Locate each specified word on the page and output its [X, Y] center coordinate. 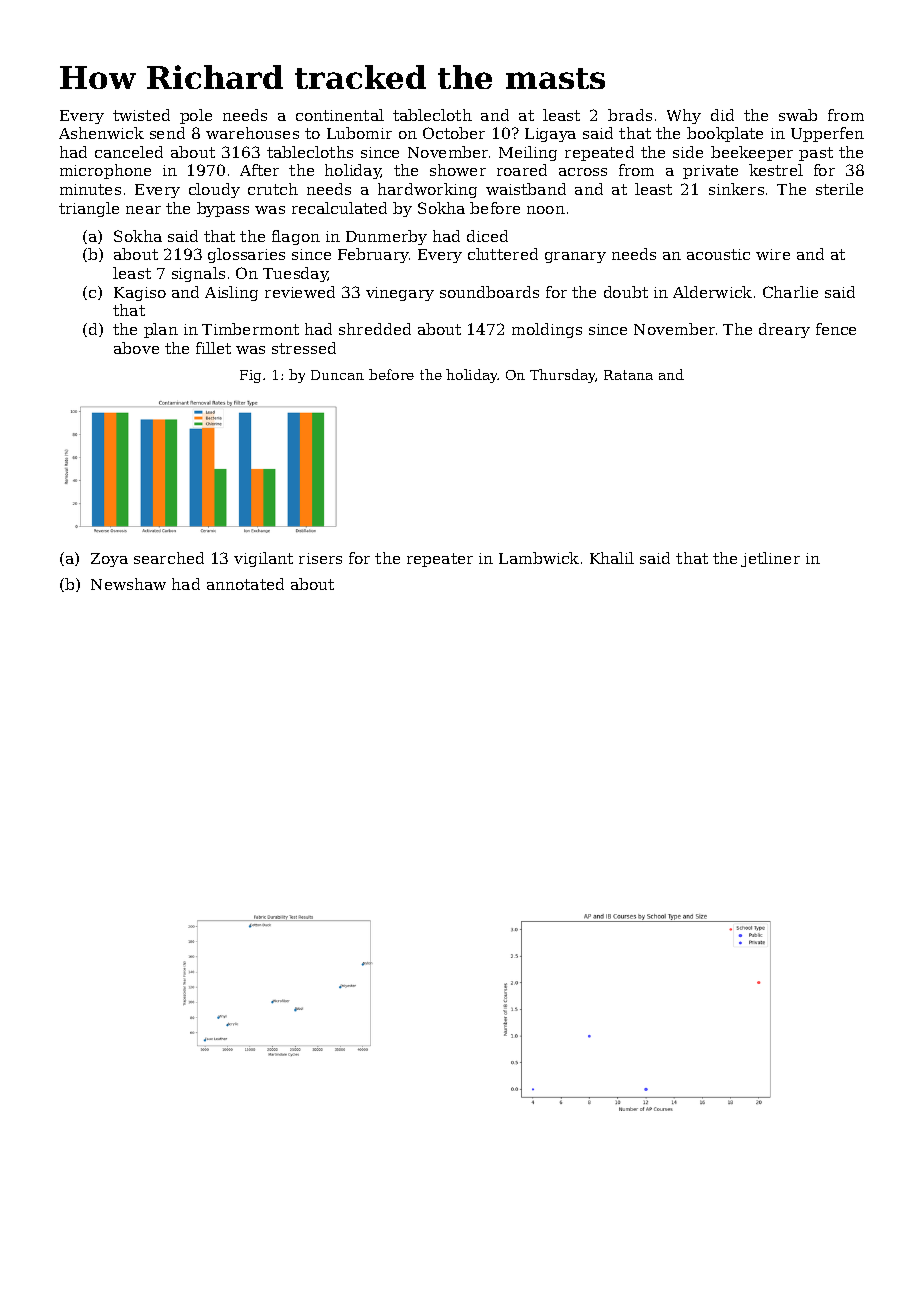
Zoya [109, 560]
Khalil [612, 558]
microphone [105, 171]
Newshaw [128, 584]
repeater [440, 560]
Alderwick [712, 292]
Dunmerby [386, 237]
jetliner [770, 559]
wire [773, 254]
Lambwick [539, 558]
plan [161, 330]
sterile [839, 189]
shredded [375, 329]
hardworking [427, 190]
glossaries [246, 255]
